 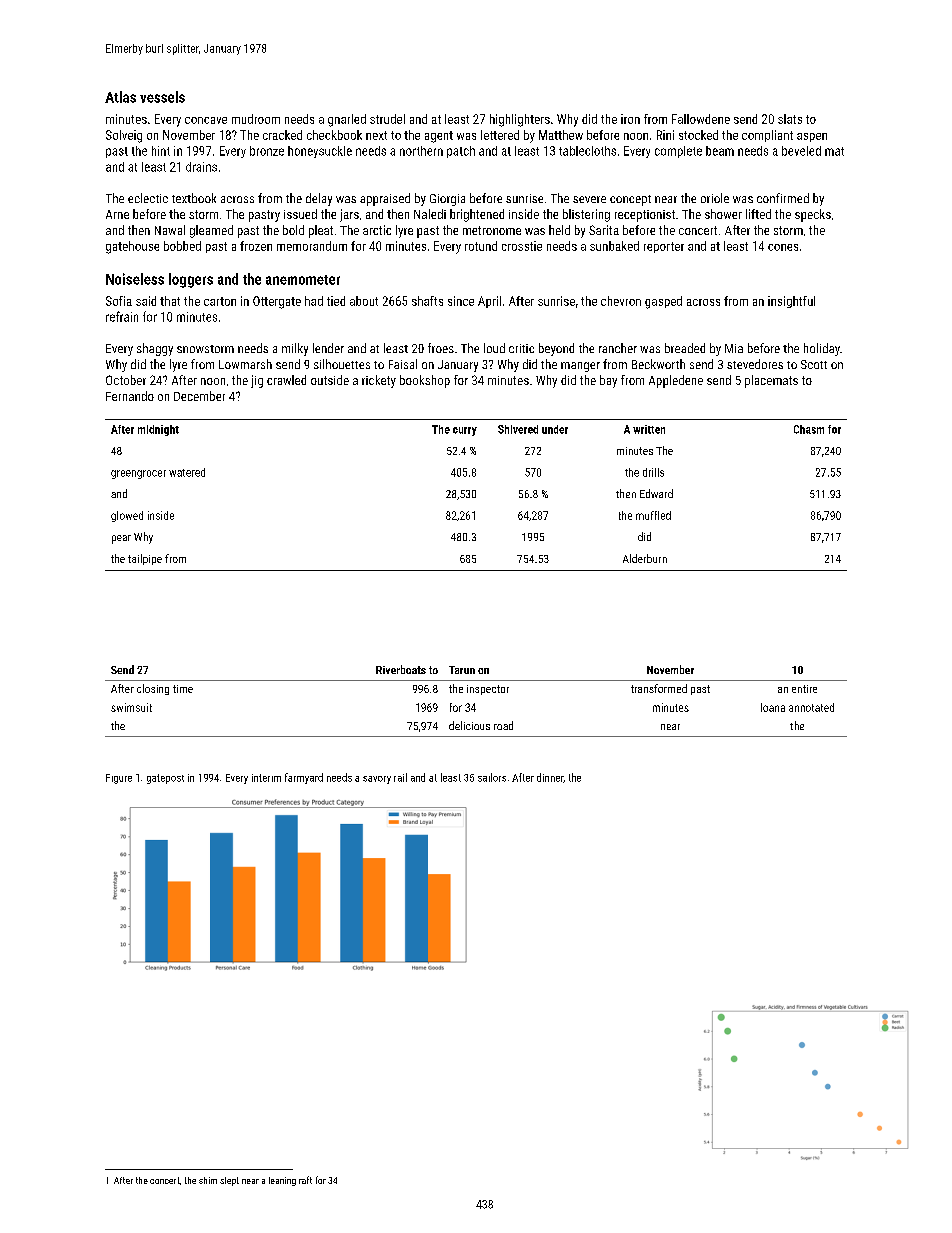 I want to click on Figure, so click(x=119, y=779).
